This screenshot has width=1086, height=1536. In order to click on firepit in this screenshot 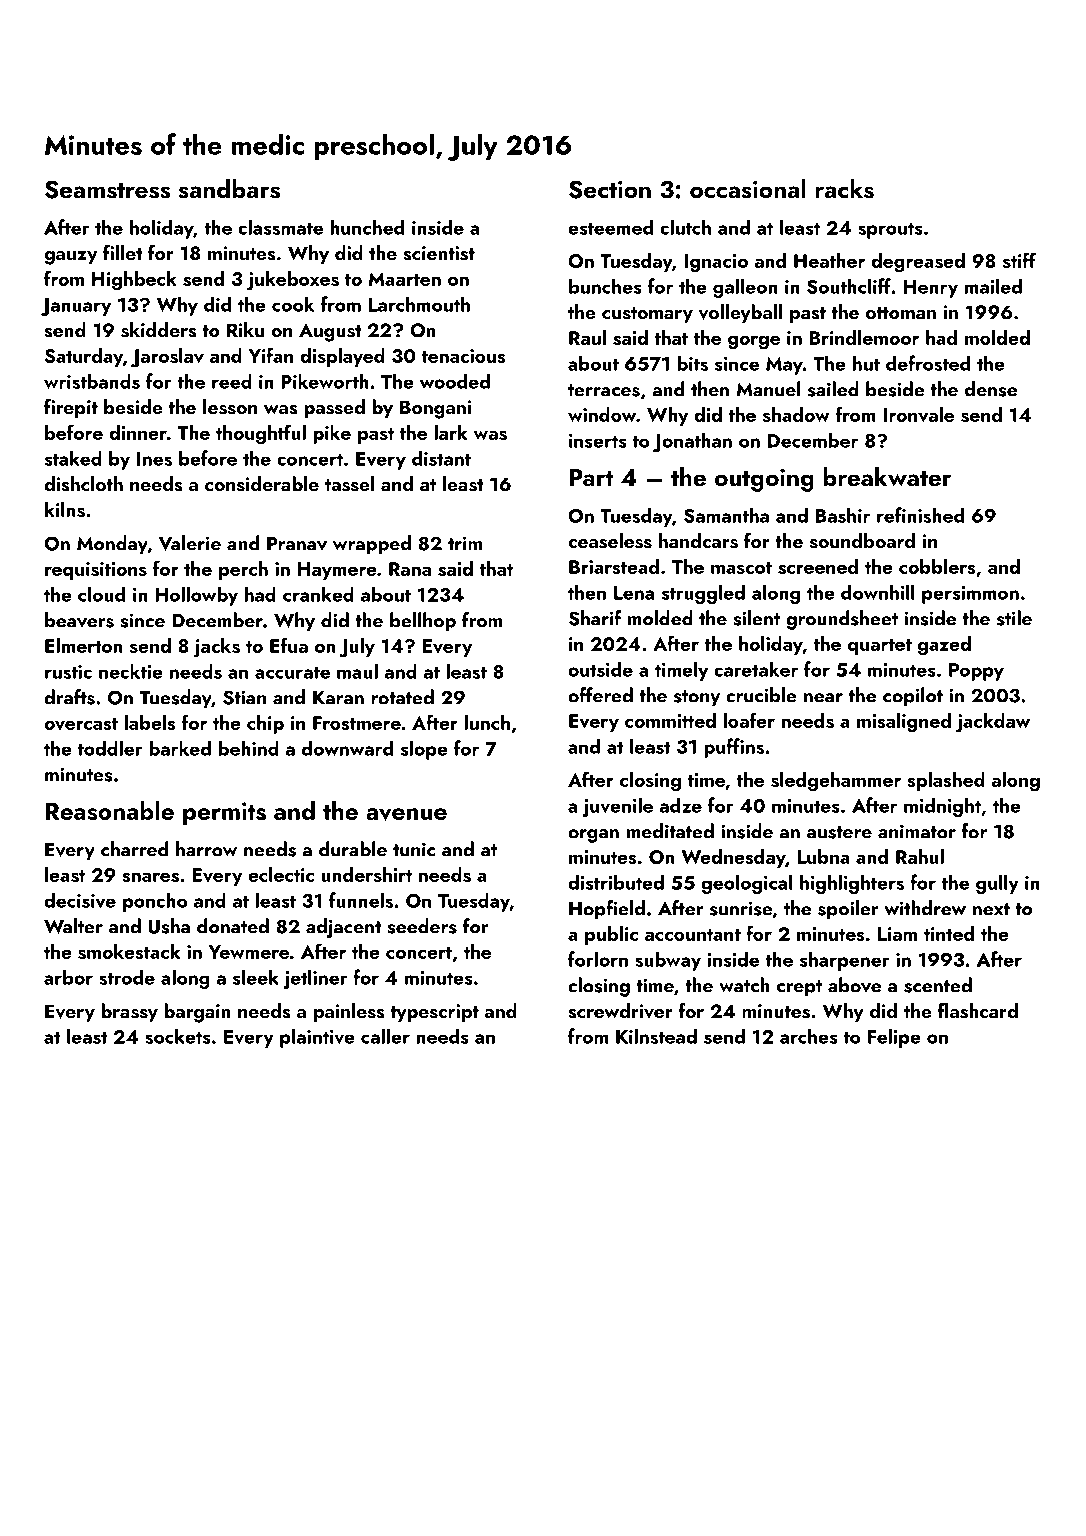, I will do `click(71, 408)`.
